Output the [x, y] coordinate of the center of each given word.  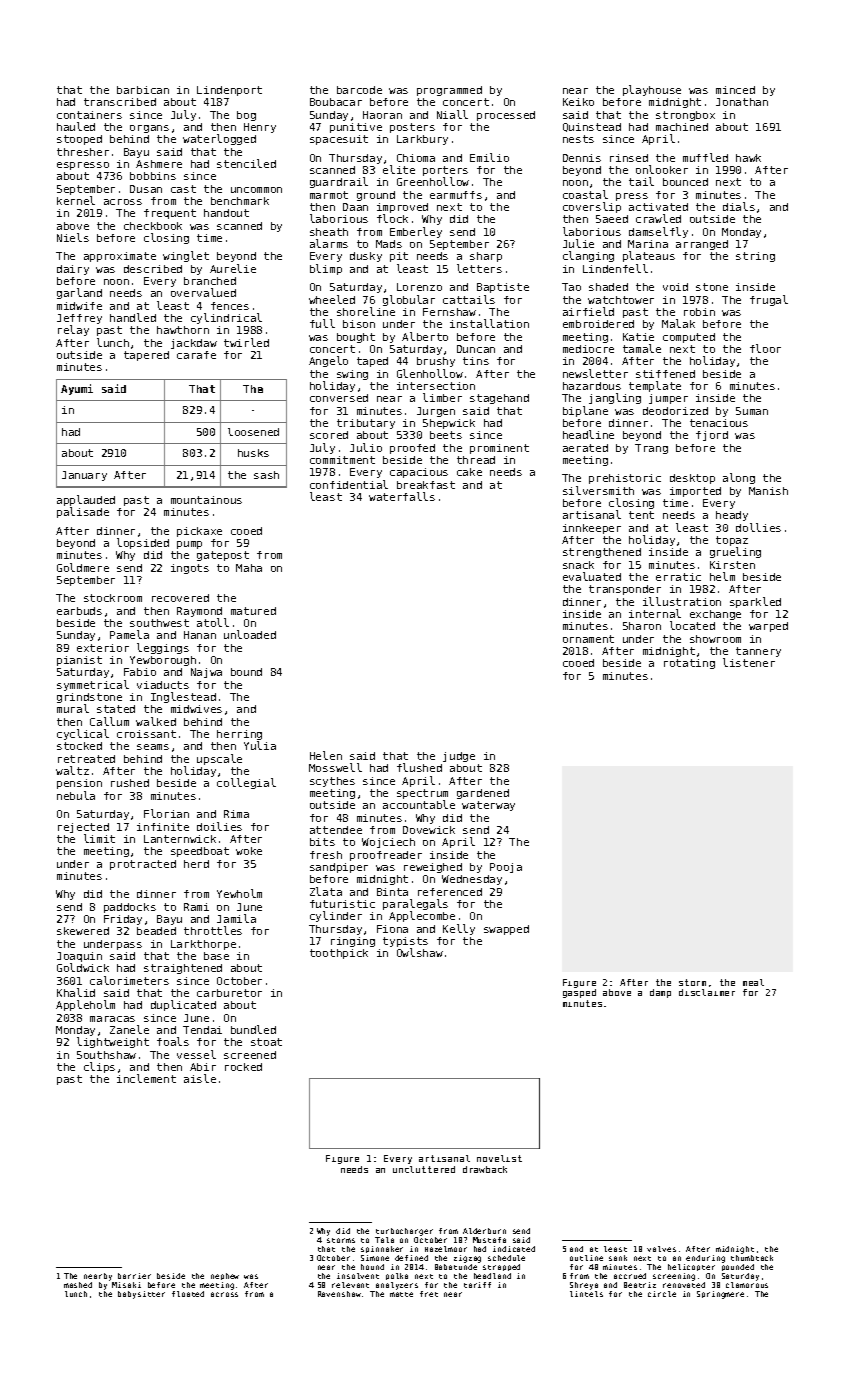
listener [749, 663]
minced [735, 90]
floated [188, 1294]
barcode [359, 90]
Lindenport [229, 91]
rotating [689, 664]
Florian [166, 813]
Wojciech [388, 843]
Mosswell [335, 767]
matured [253, 611]
